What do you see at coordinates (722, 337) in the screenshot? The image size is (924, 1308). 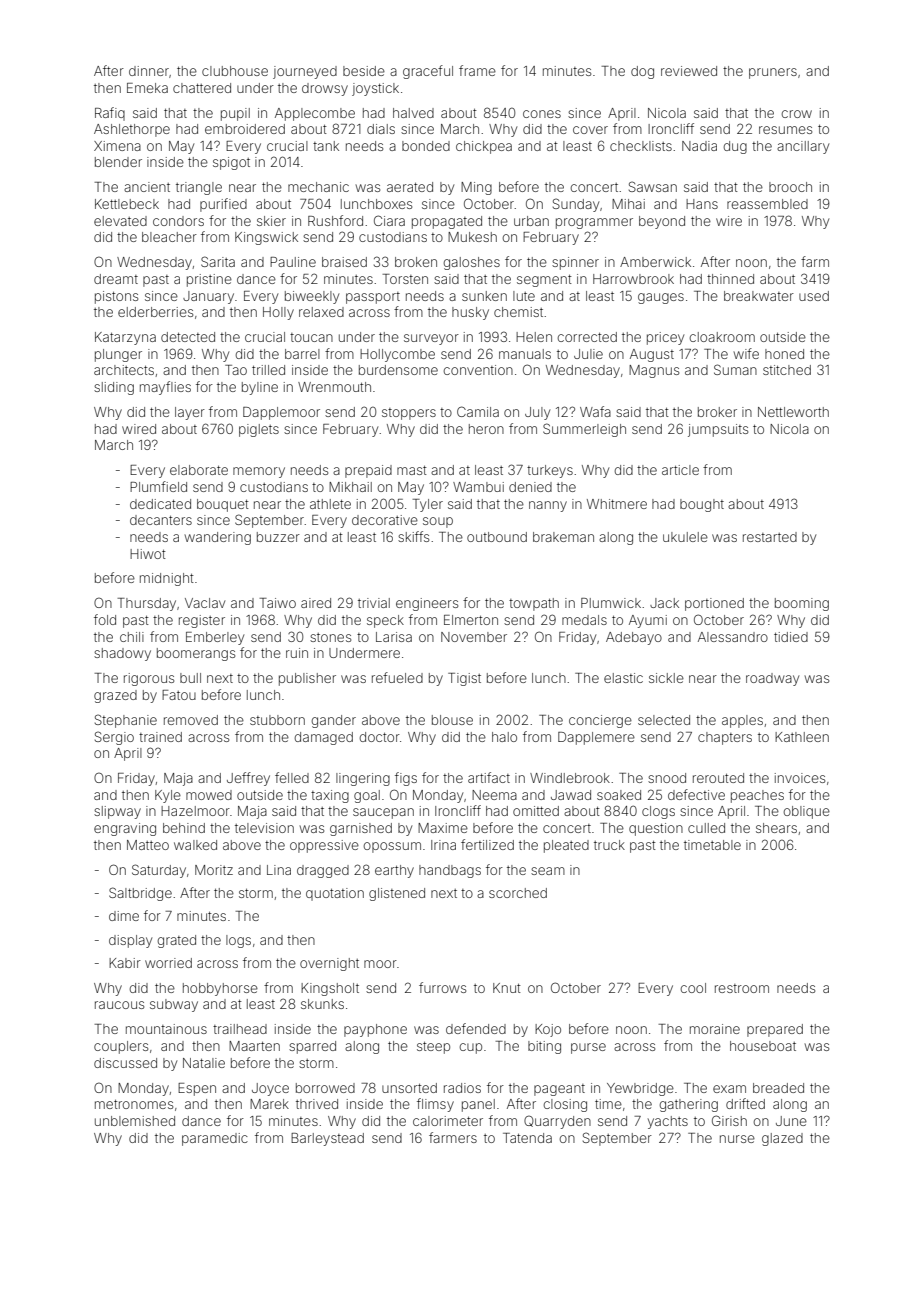 I see `cloakroom` at bounding box center [722, 337].
